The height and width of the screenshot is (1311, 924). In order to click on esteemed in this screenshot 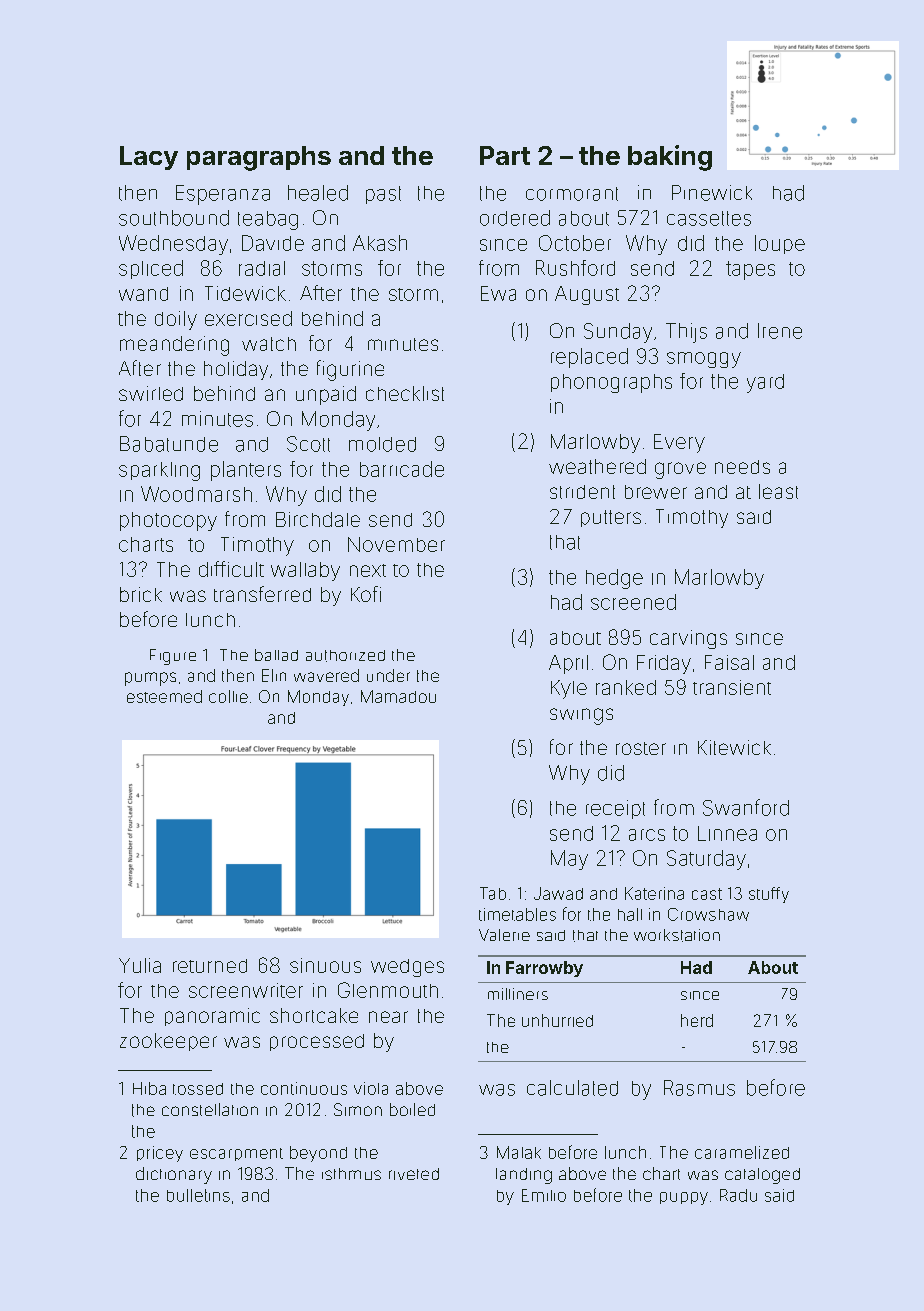, I will do `click(164, 696)`.
